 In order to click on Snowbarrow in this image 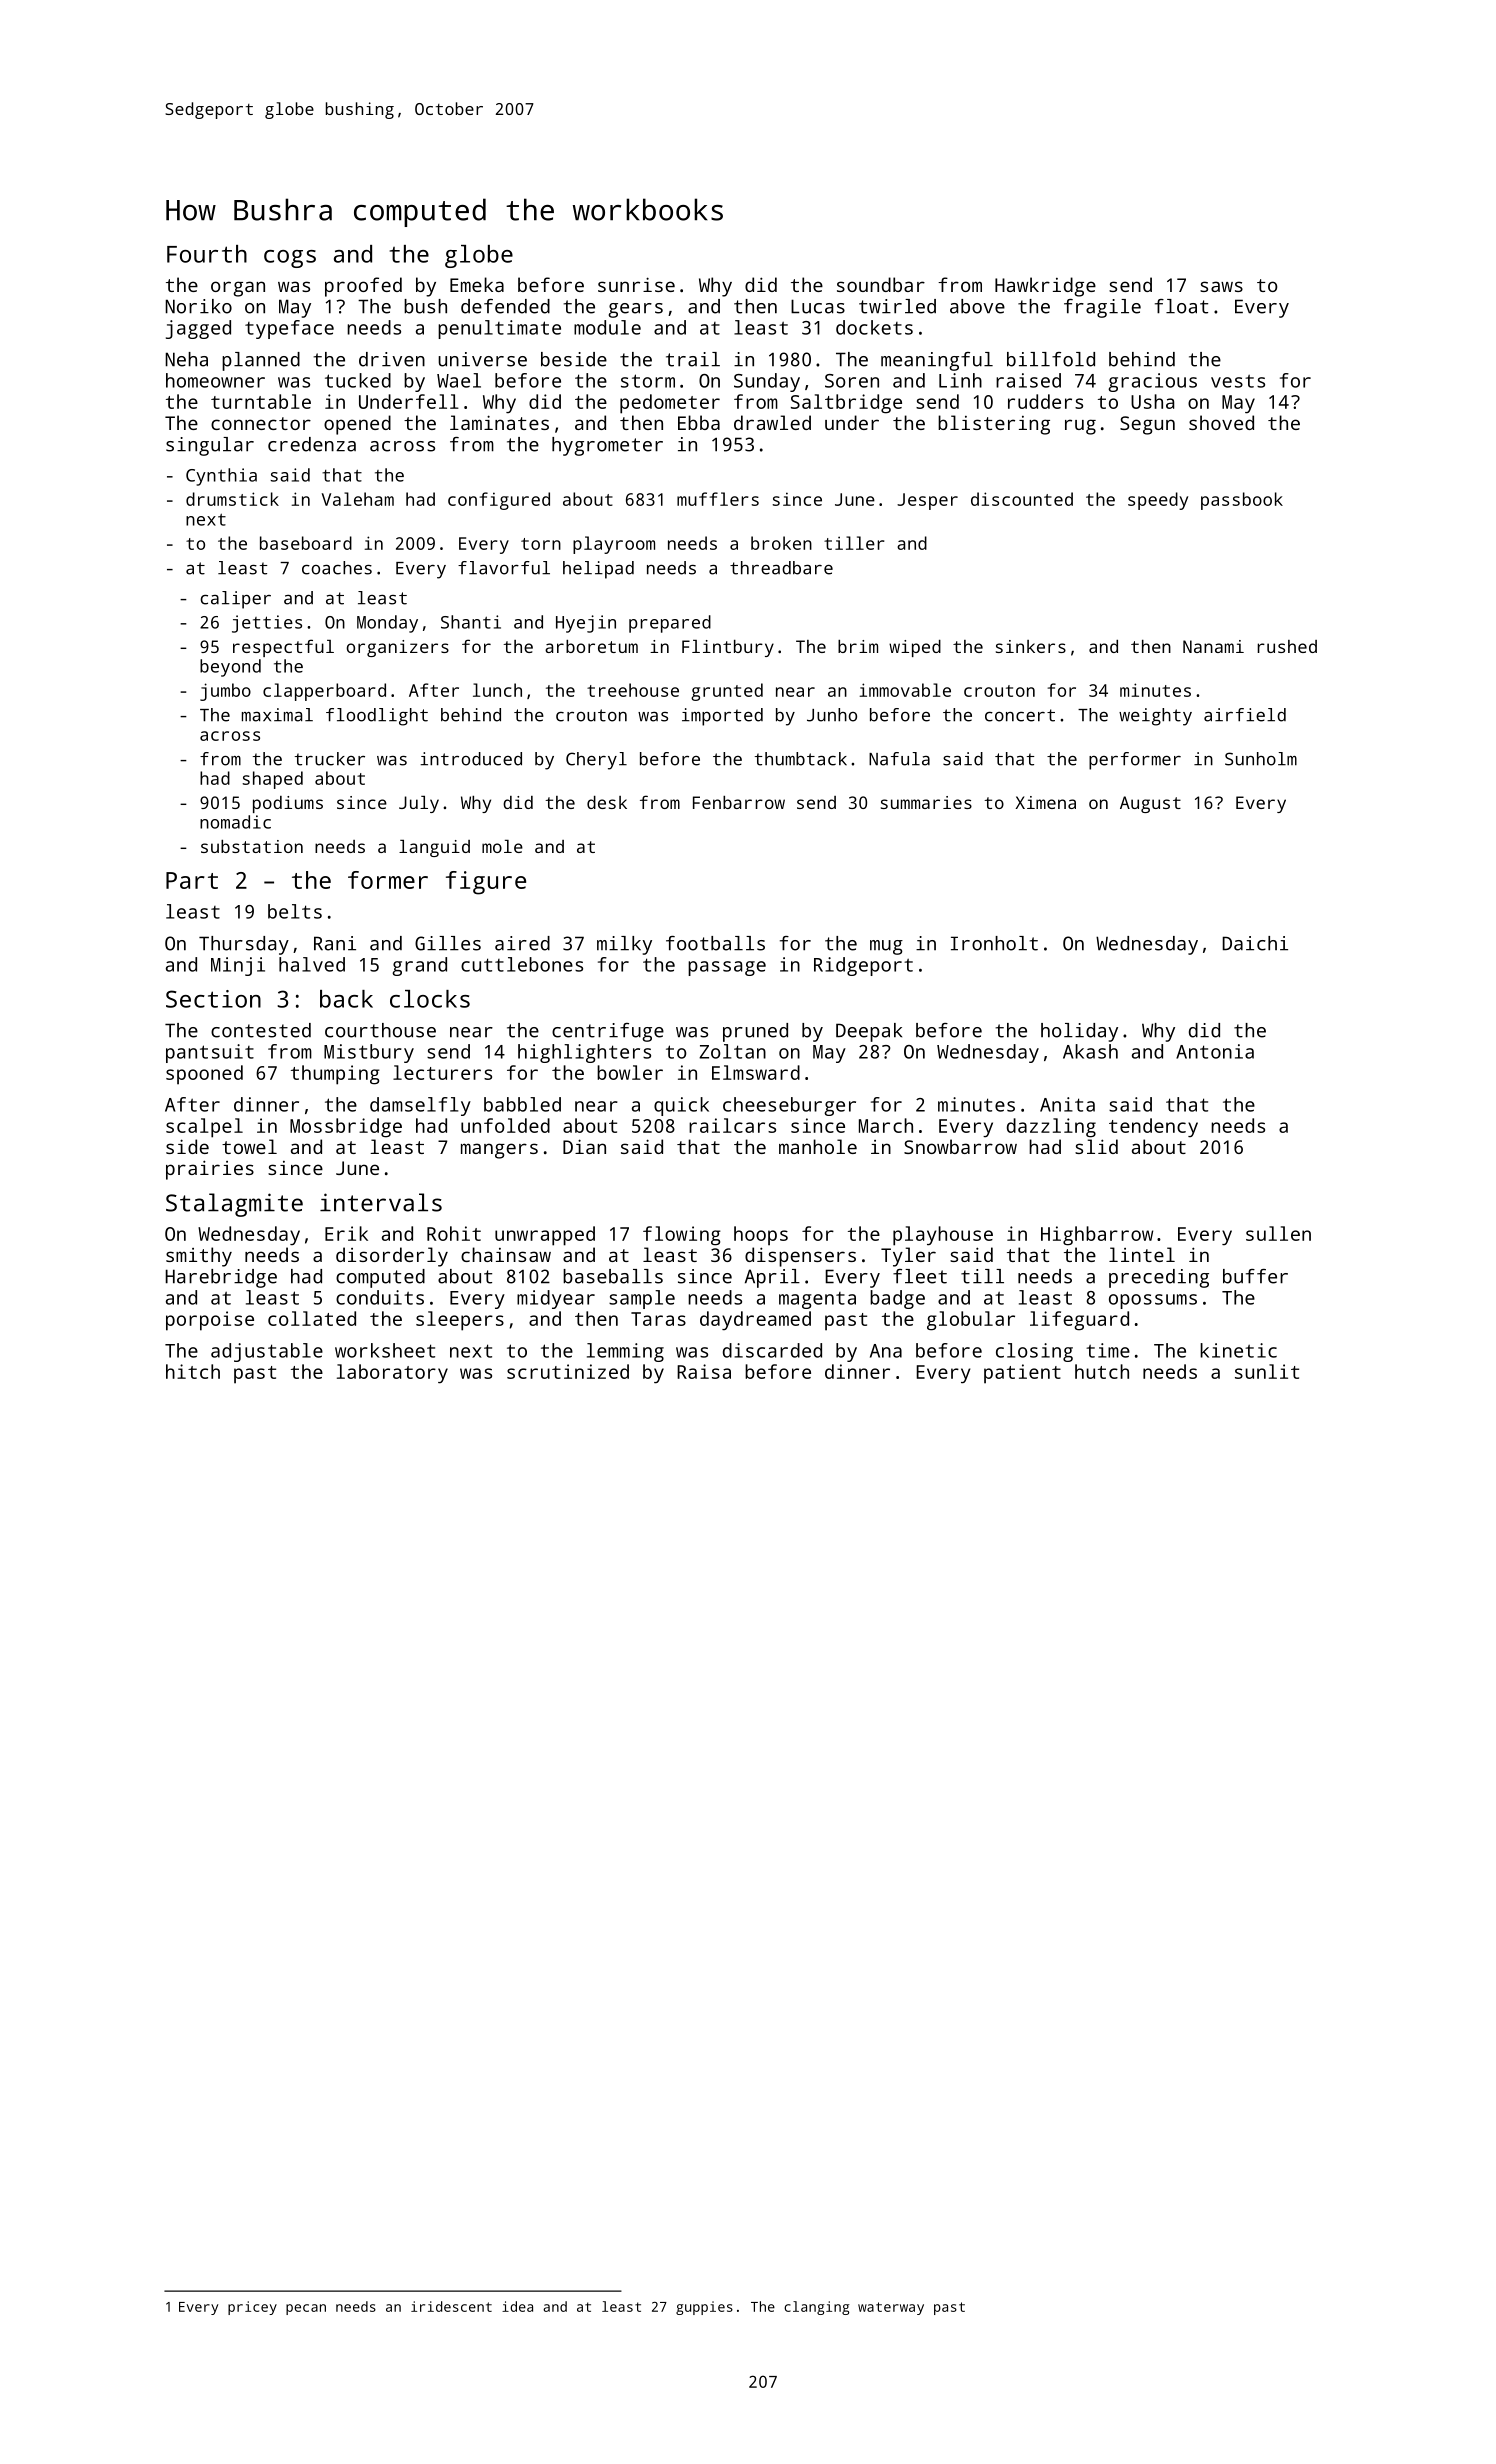, I will do `click(960, 1146)`.
